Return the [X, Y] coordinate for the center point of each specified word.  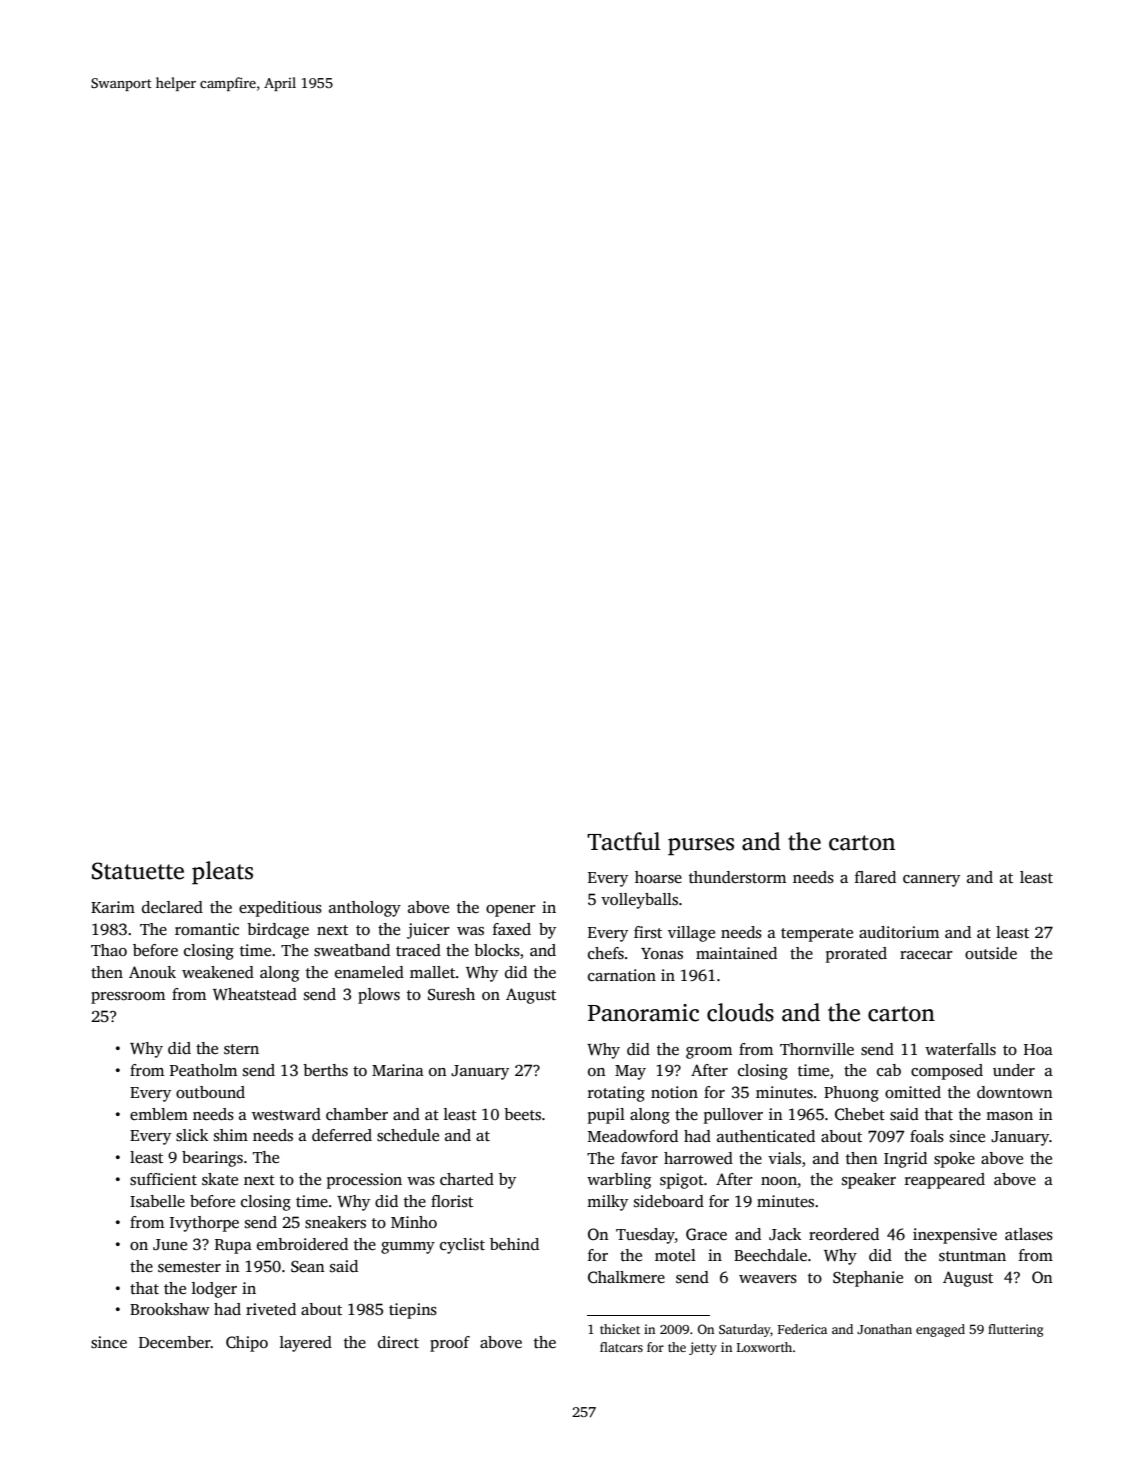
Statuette [138, 871]
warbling [619, 1181]
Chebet [860, 1114]
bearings [212, 1159]
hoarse [658, 877]
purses [701, 847]
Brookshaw [170, 1309]
